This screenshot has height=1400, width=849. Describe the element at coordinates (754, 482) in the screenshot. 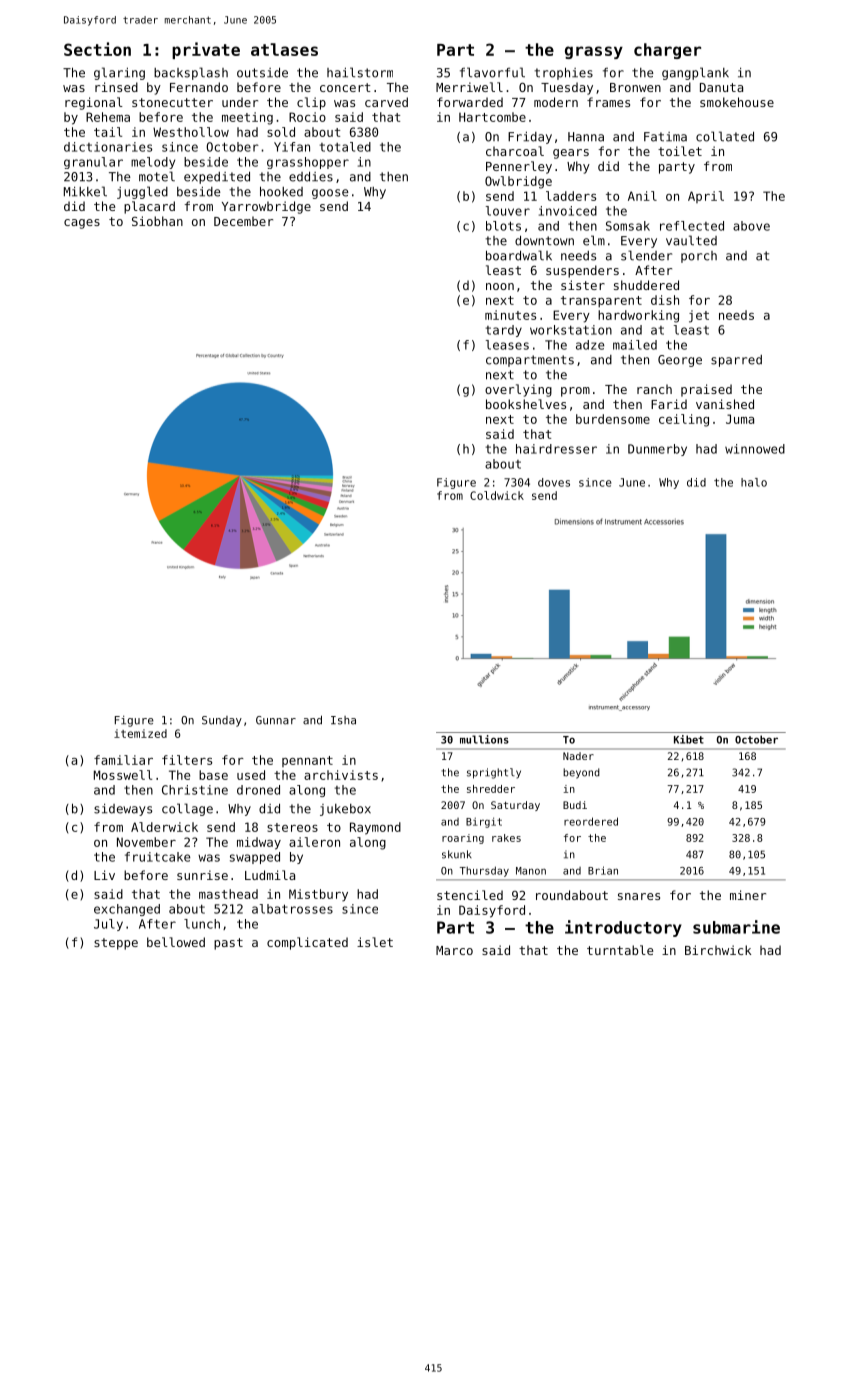

I see `halo` at that location.
